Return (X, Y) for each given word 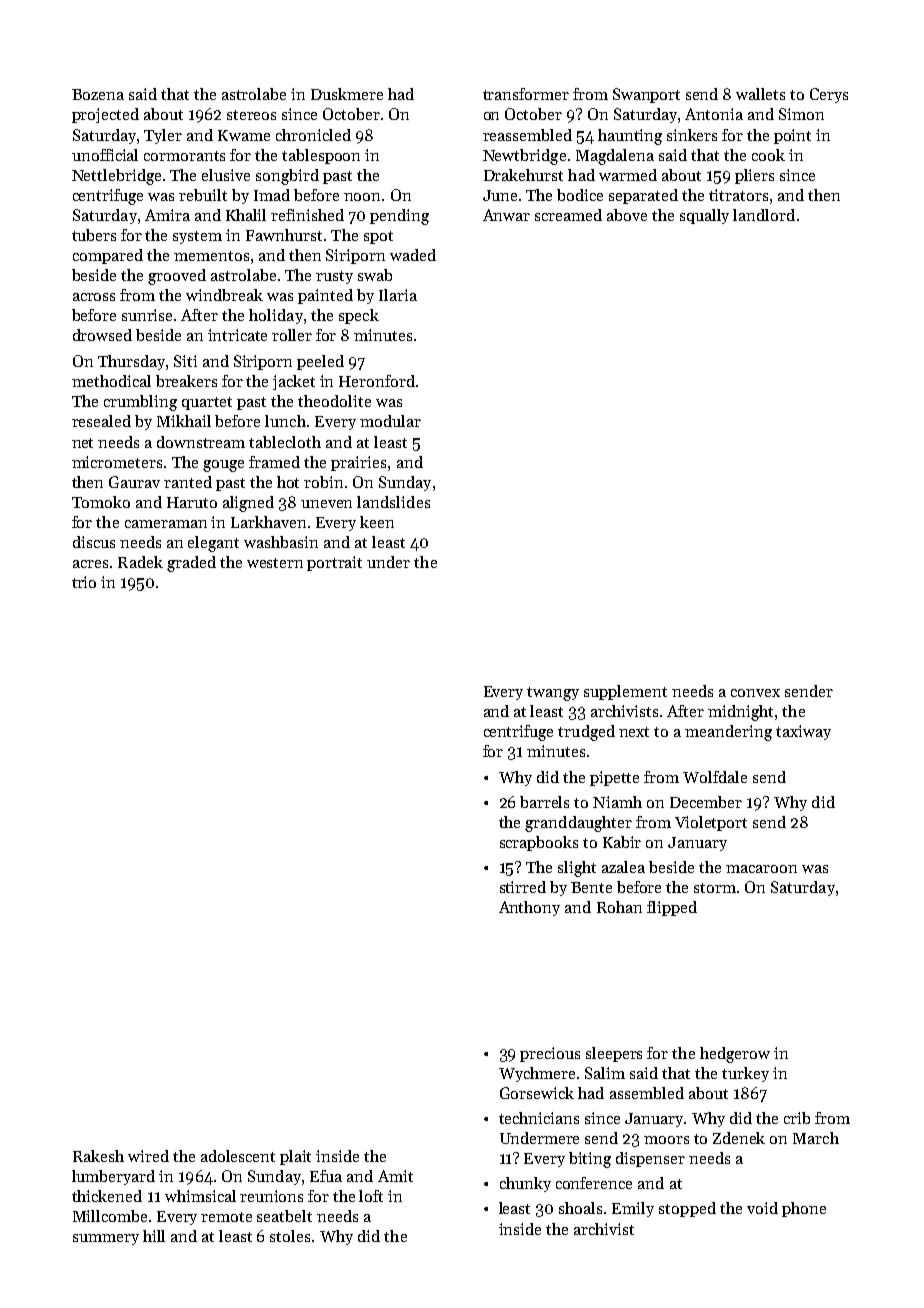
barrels (544, 802)
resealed (101, 421)
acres (90, 564)
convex (755, 693)
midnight (740, 713)
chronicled (313, 135)
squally (704, 216)
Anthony (529, 908)
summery (106, 1239)
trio (84, 582)
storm (715, 888)
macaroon (761, 869)
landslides (393, 502)
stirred (523, 887)
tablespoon (321, 156)
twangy (553, 694)
